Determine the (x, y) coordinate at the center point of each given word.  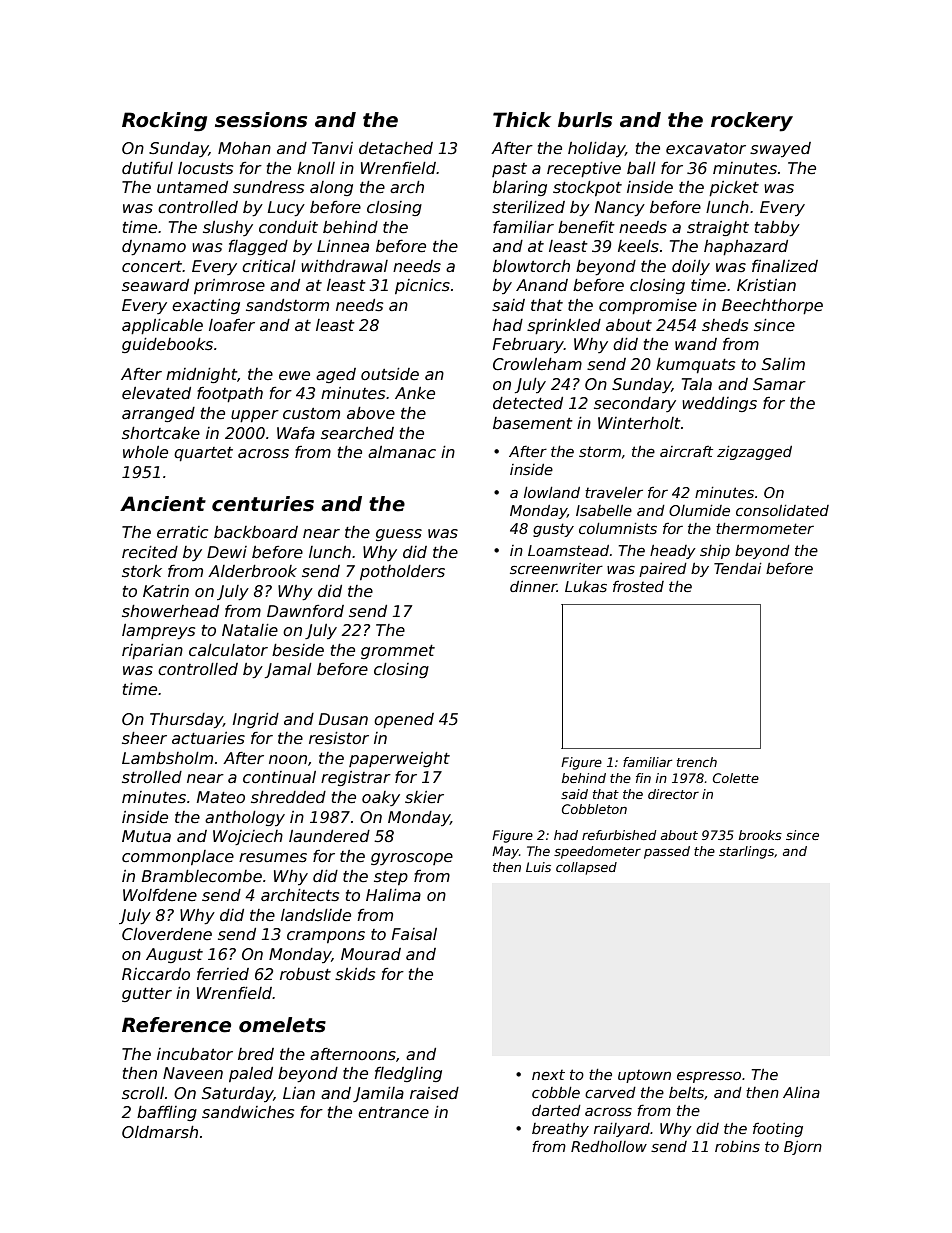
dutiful (147, 168)
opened (404, 720)
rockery (752, 122)
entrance (393, 1113)
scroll (143, 1093)
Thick (522, 120)
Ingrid (256, 720)
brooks (760, 835)
